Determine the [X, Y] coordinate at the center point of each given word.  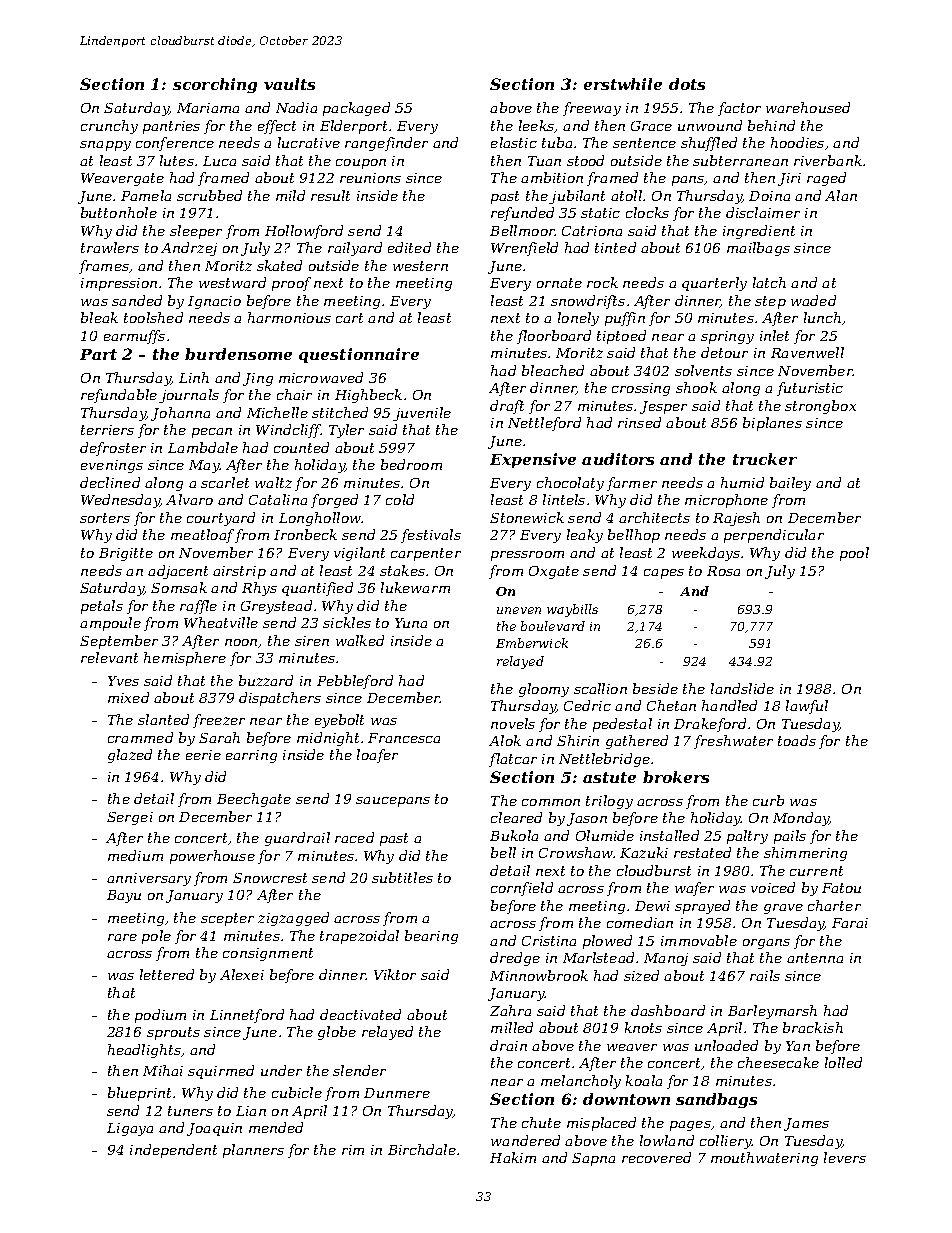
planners [253, 1151]
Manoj [666, 959]
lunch [822, 317]
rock [602, 282]
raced [354, 837]
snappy [105, 146]
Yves [123, 681]
